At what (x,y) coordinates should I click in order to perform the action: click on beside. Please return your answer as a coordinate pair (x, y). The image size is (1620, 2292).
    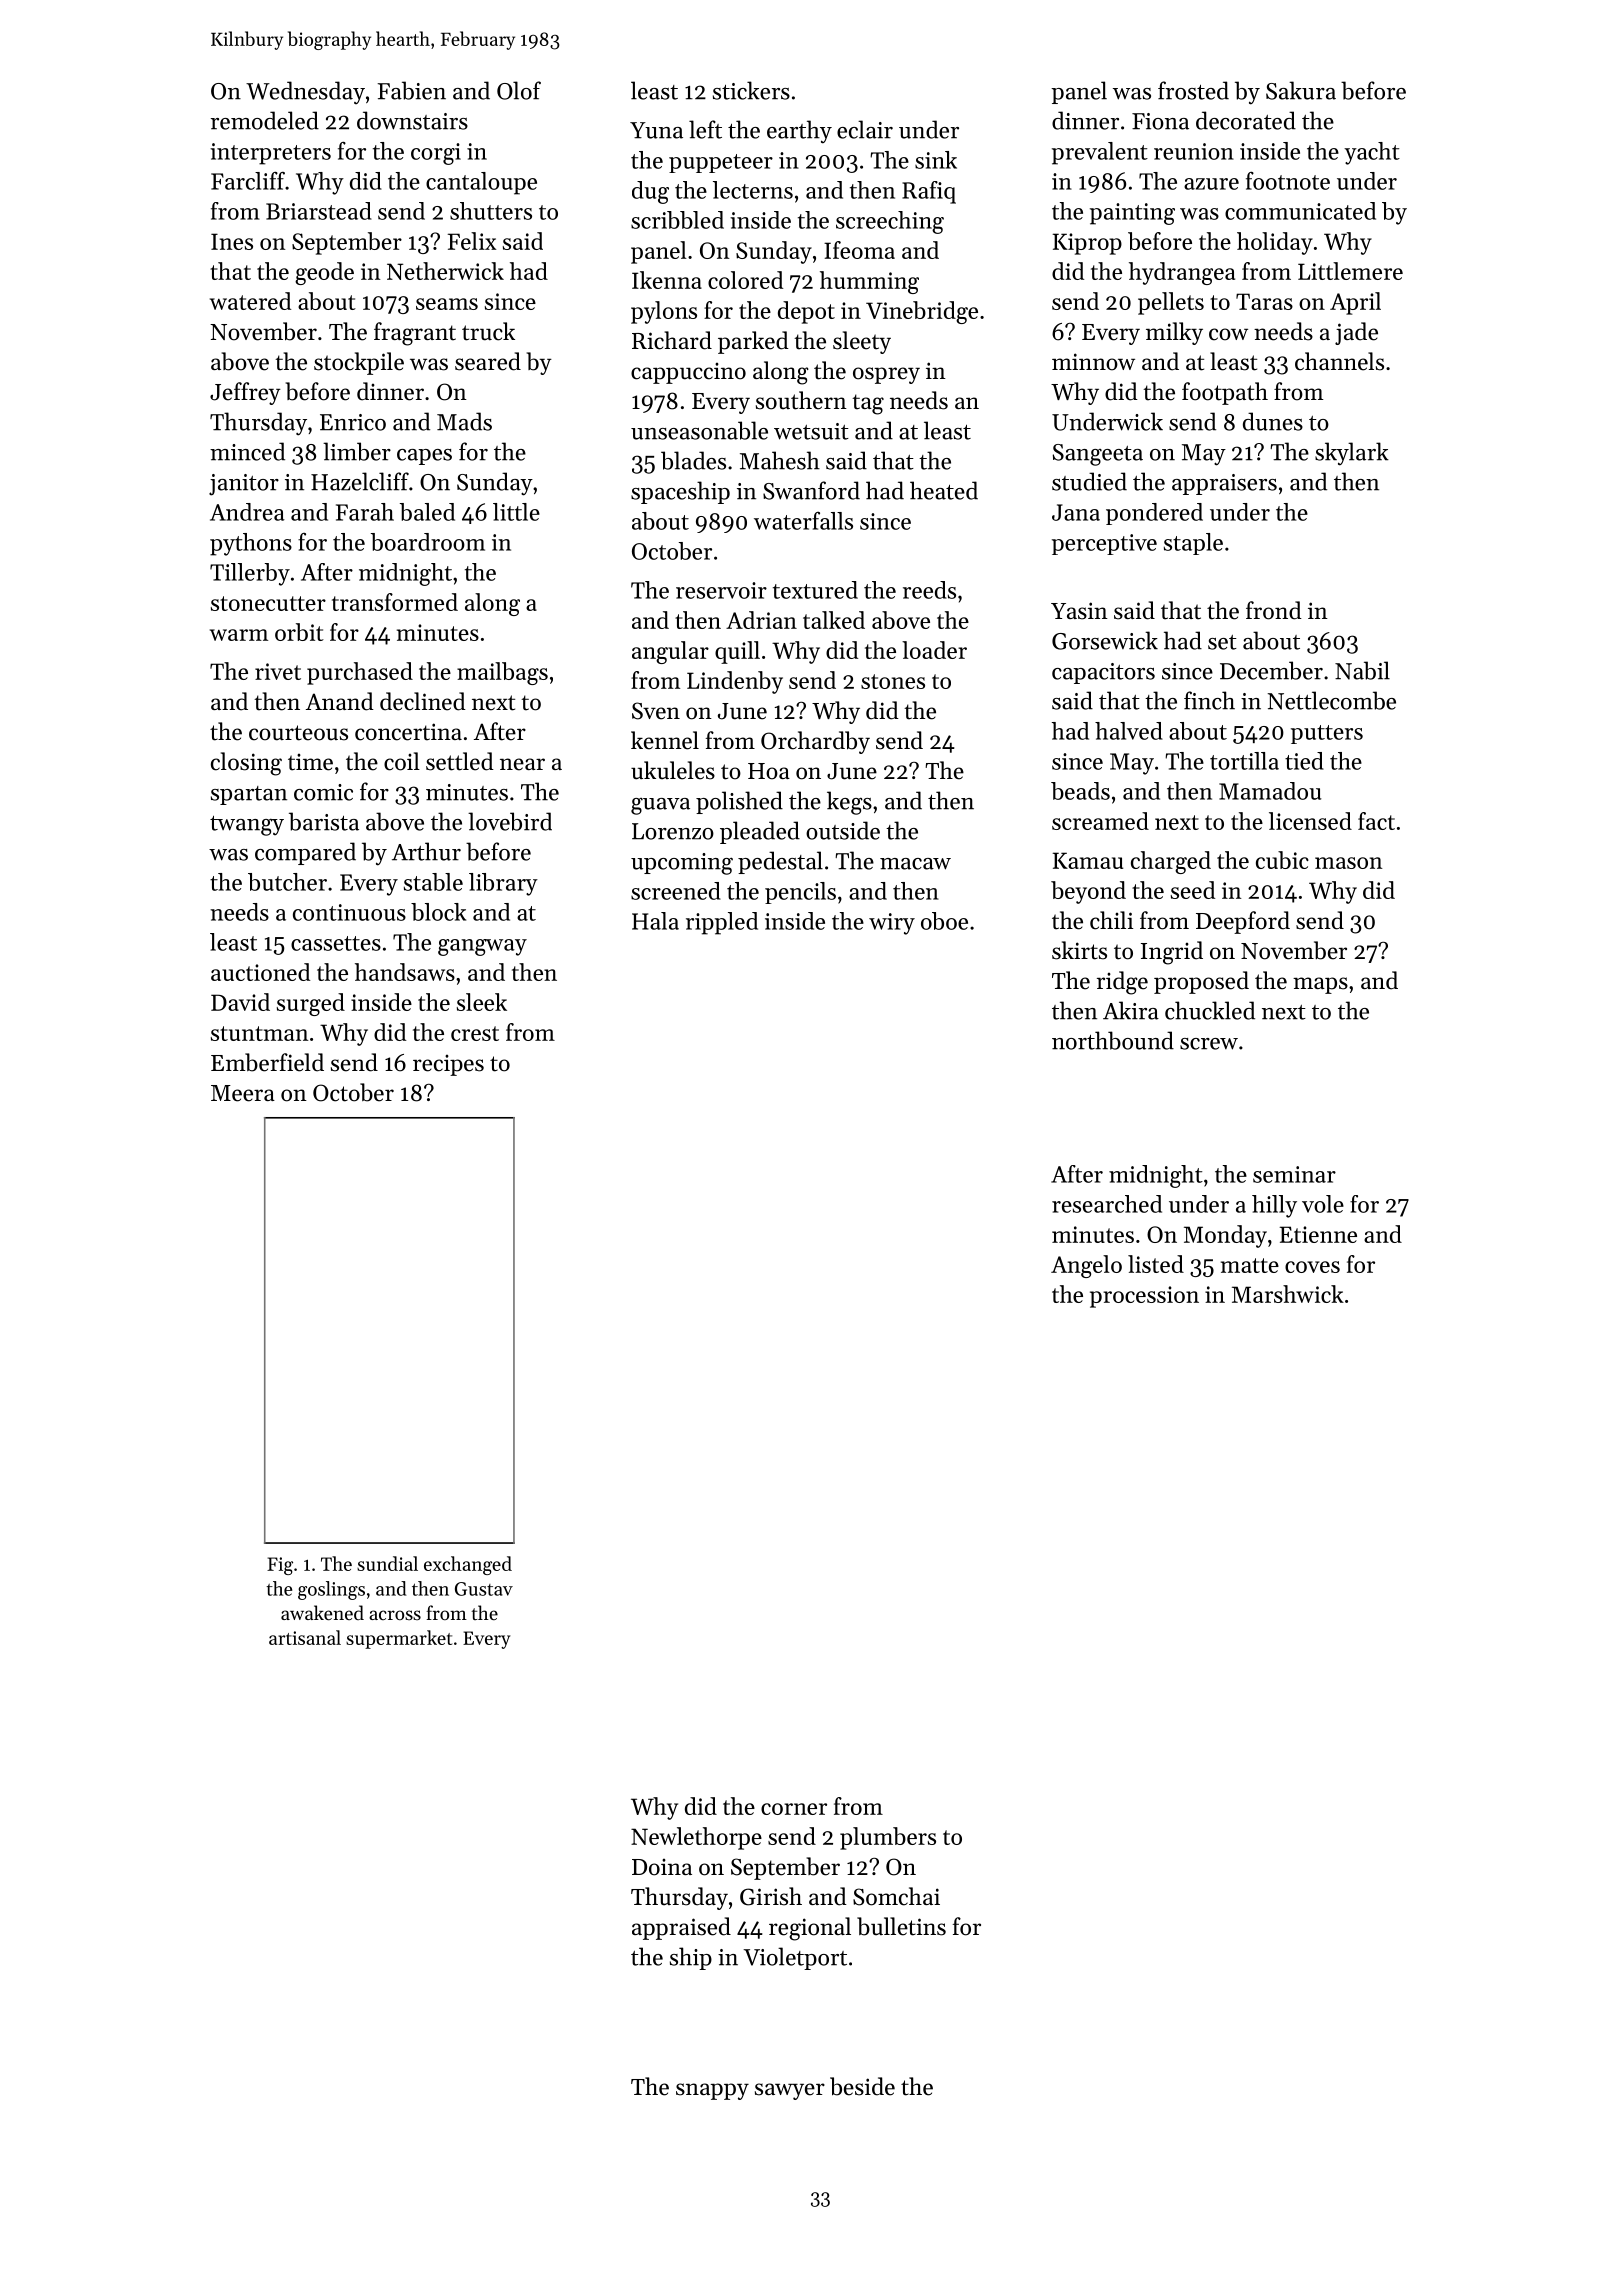
    Looking at the image, I should click on (862, 2086).
